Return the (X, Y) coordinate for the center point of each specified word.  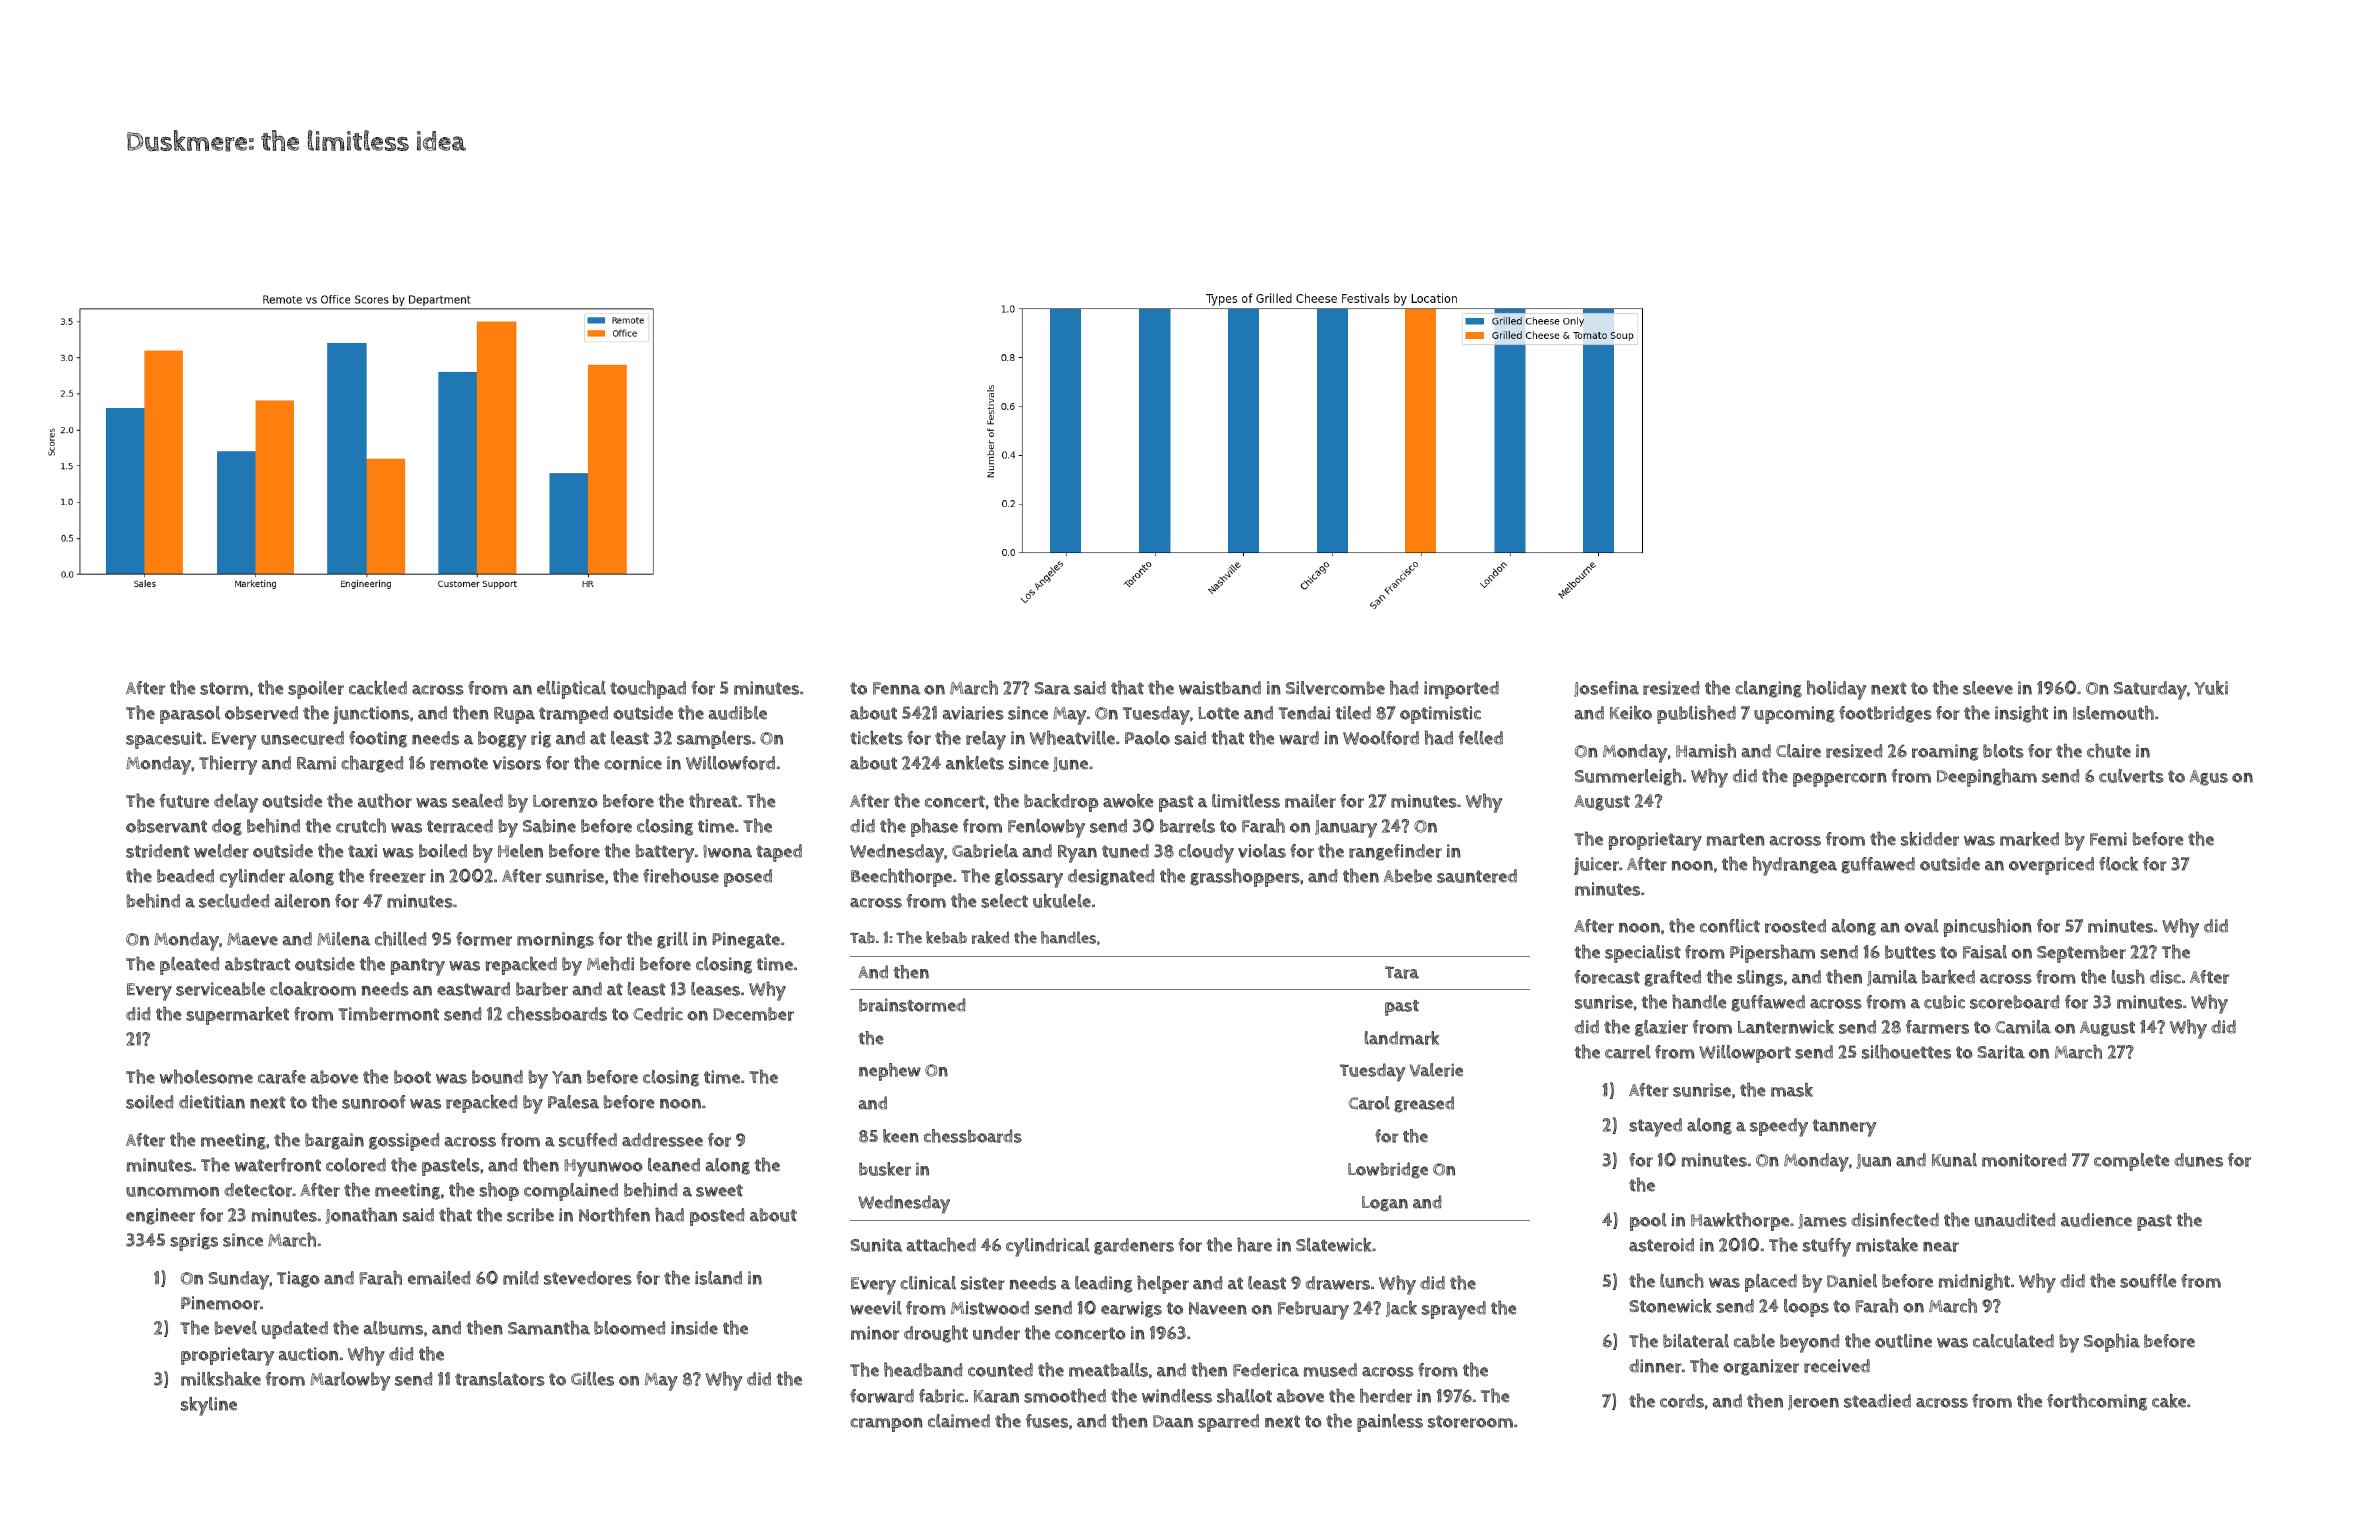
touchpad (648, 689)
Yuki (2211, 688)
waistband (1220, 688)
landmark (1402, 1038)
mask (1792, 1090)
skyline (209, 1406)
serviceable (220, 989)
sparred (1228, 1423)
